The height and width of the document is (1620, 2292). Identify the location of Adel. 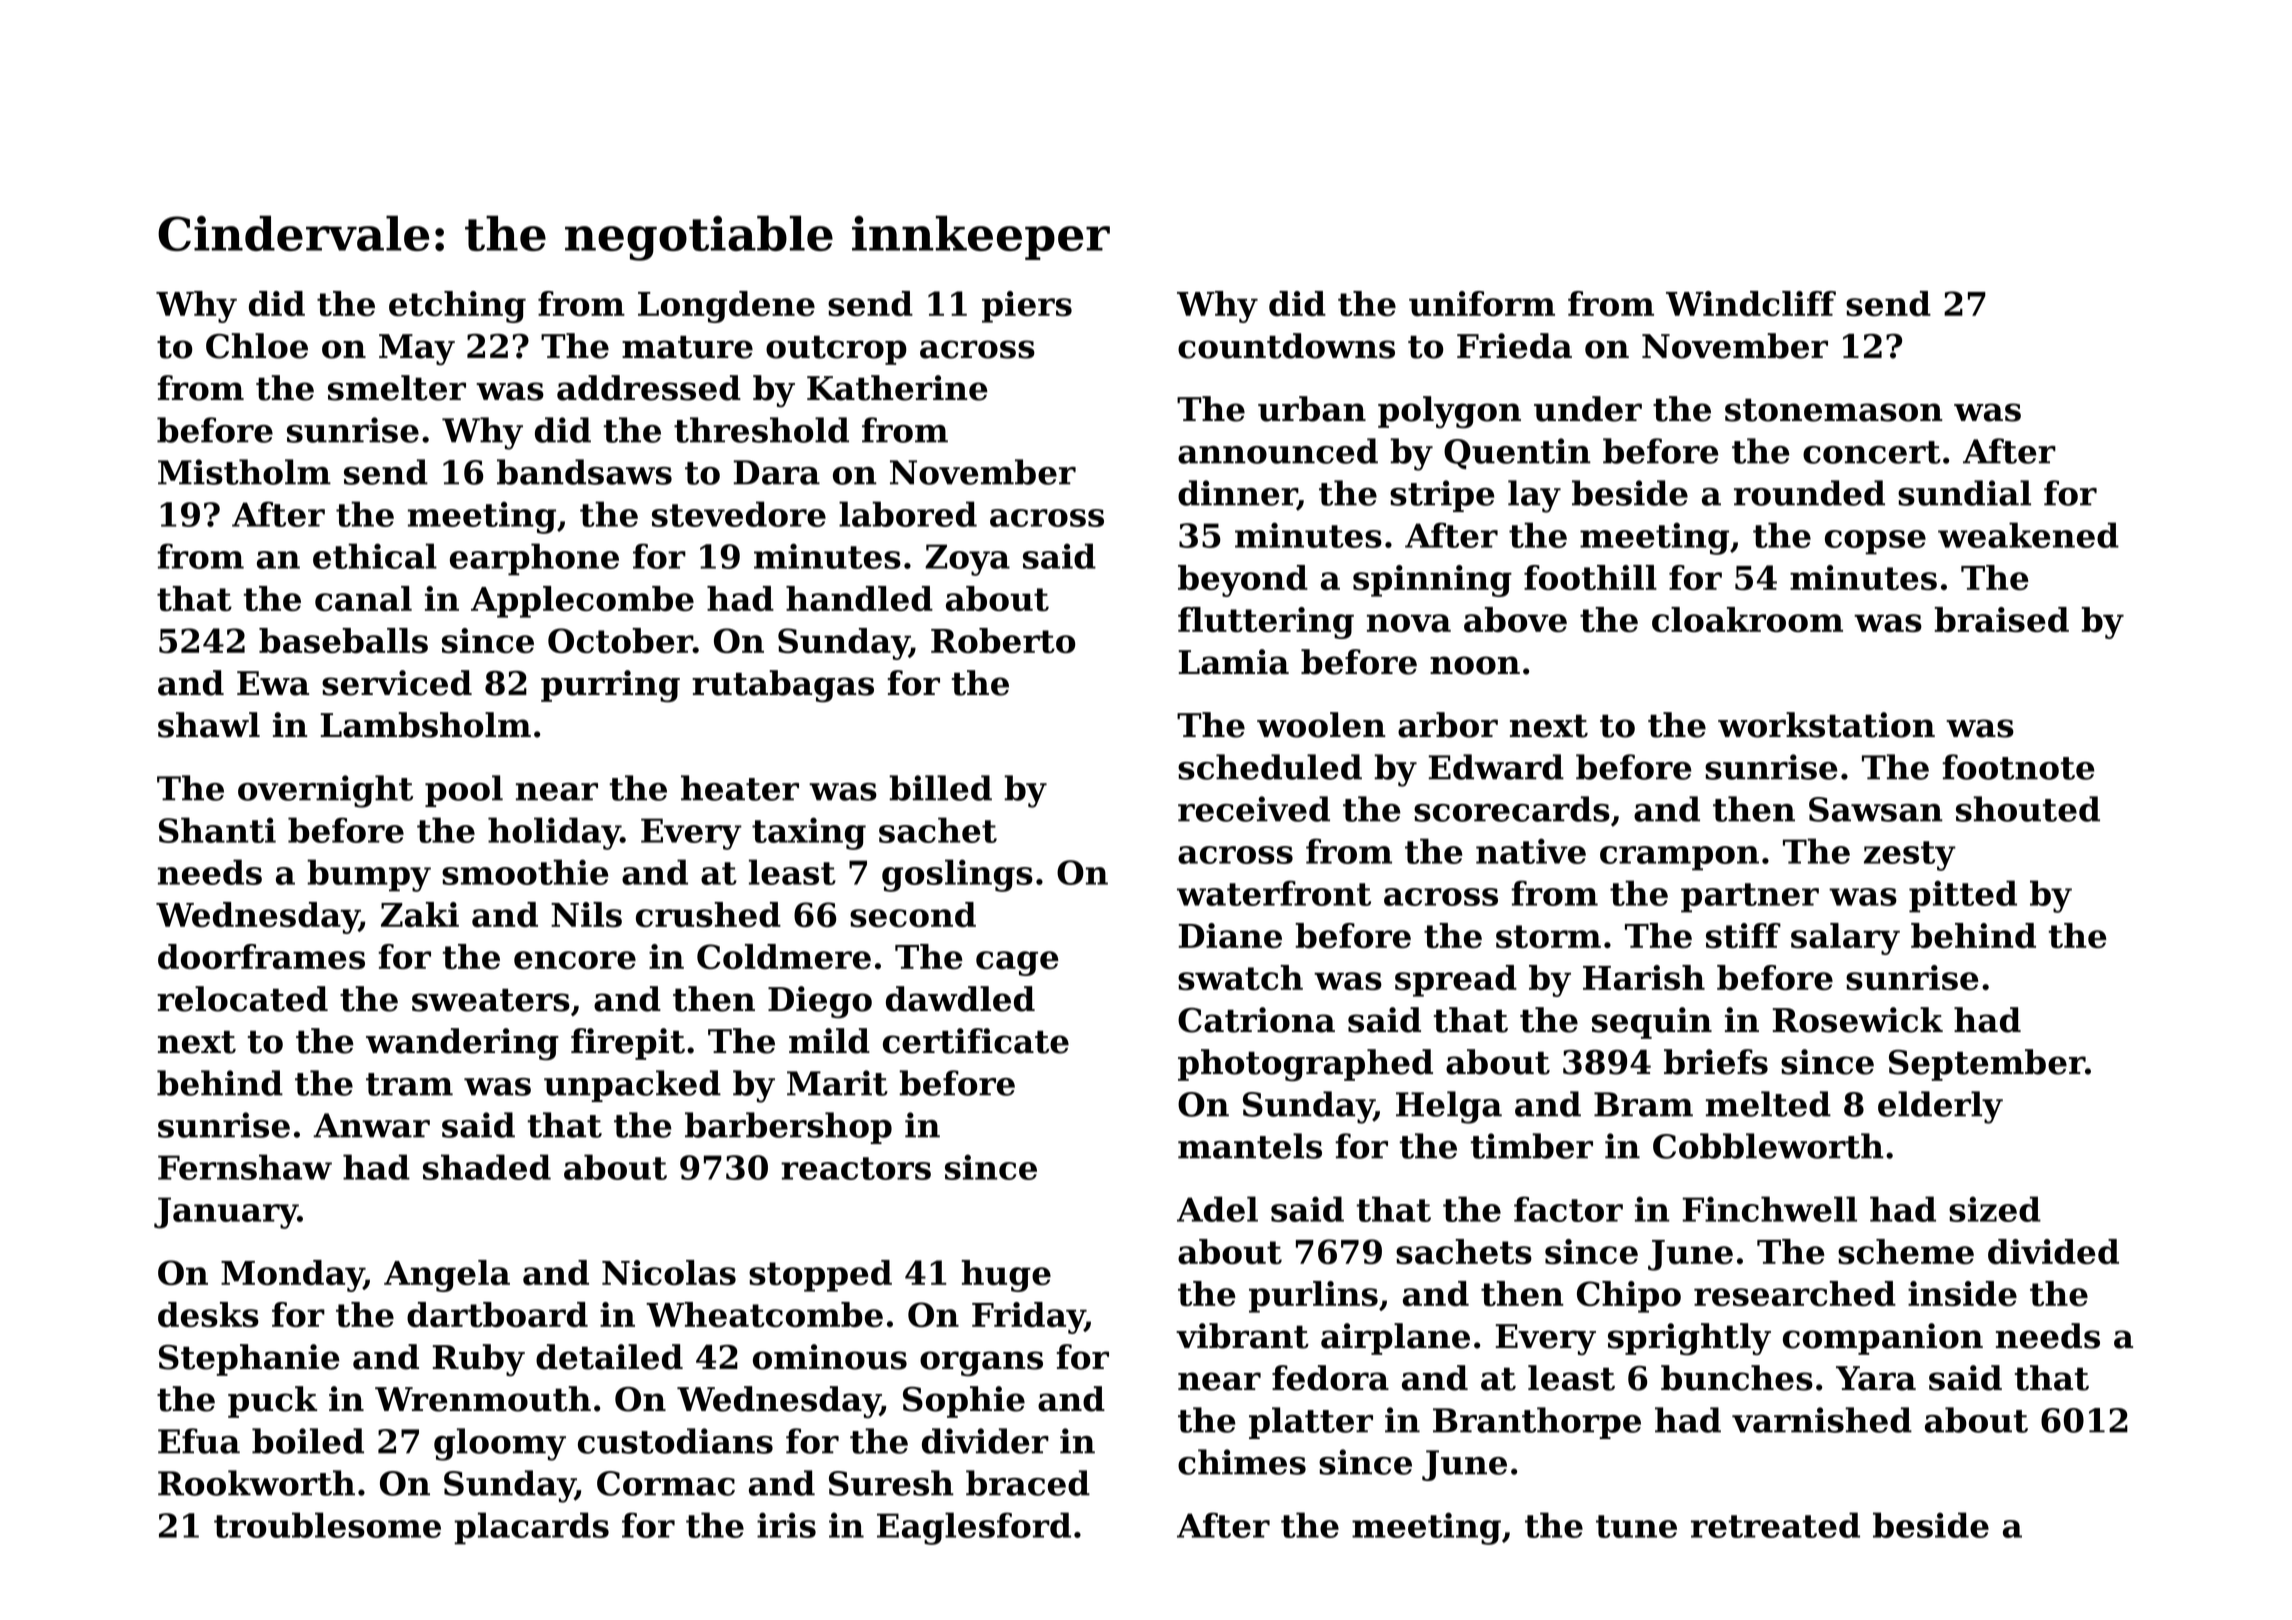
(1217, 1209).
